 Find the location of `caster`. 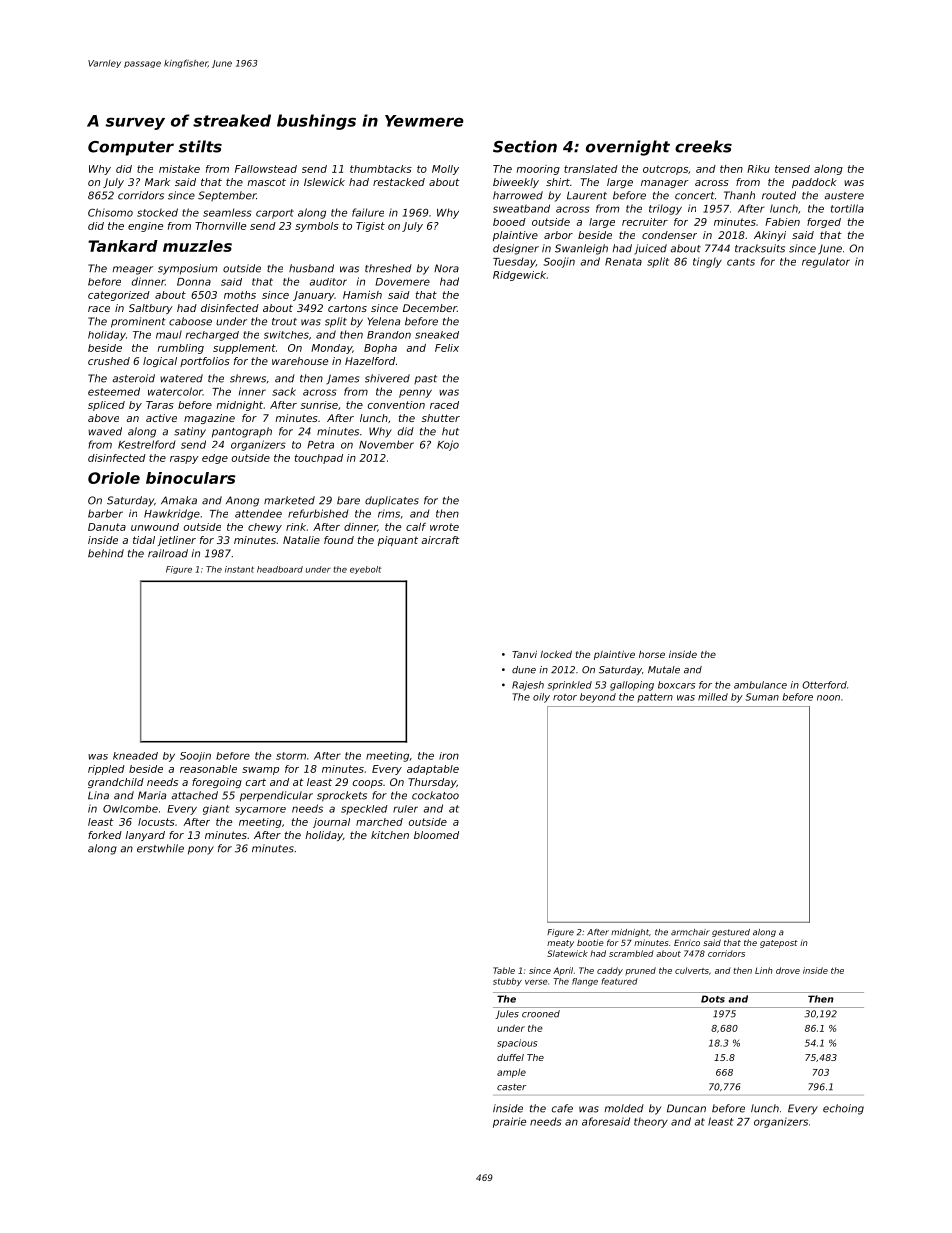

caster is located at coordinates (511, 1087).
